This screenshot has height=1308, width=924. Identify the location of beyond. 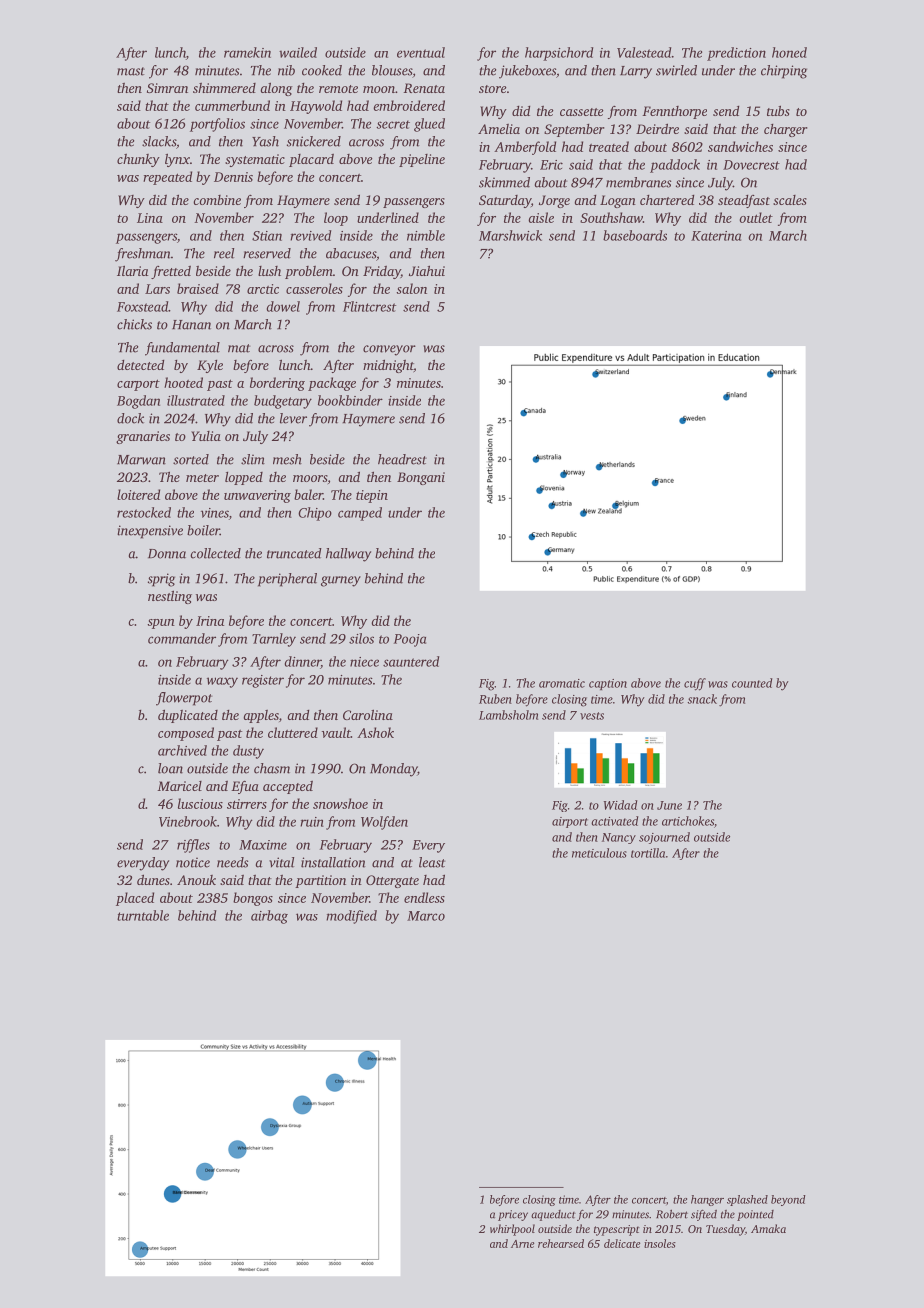
(788, 1200).
